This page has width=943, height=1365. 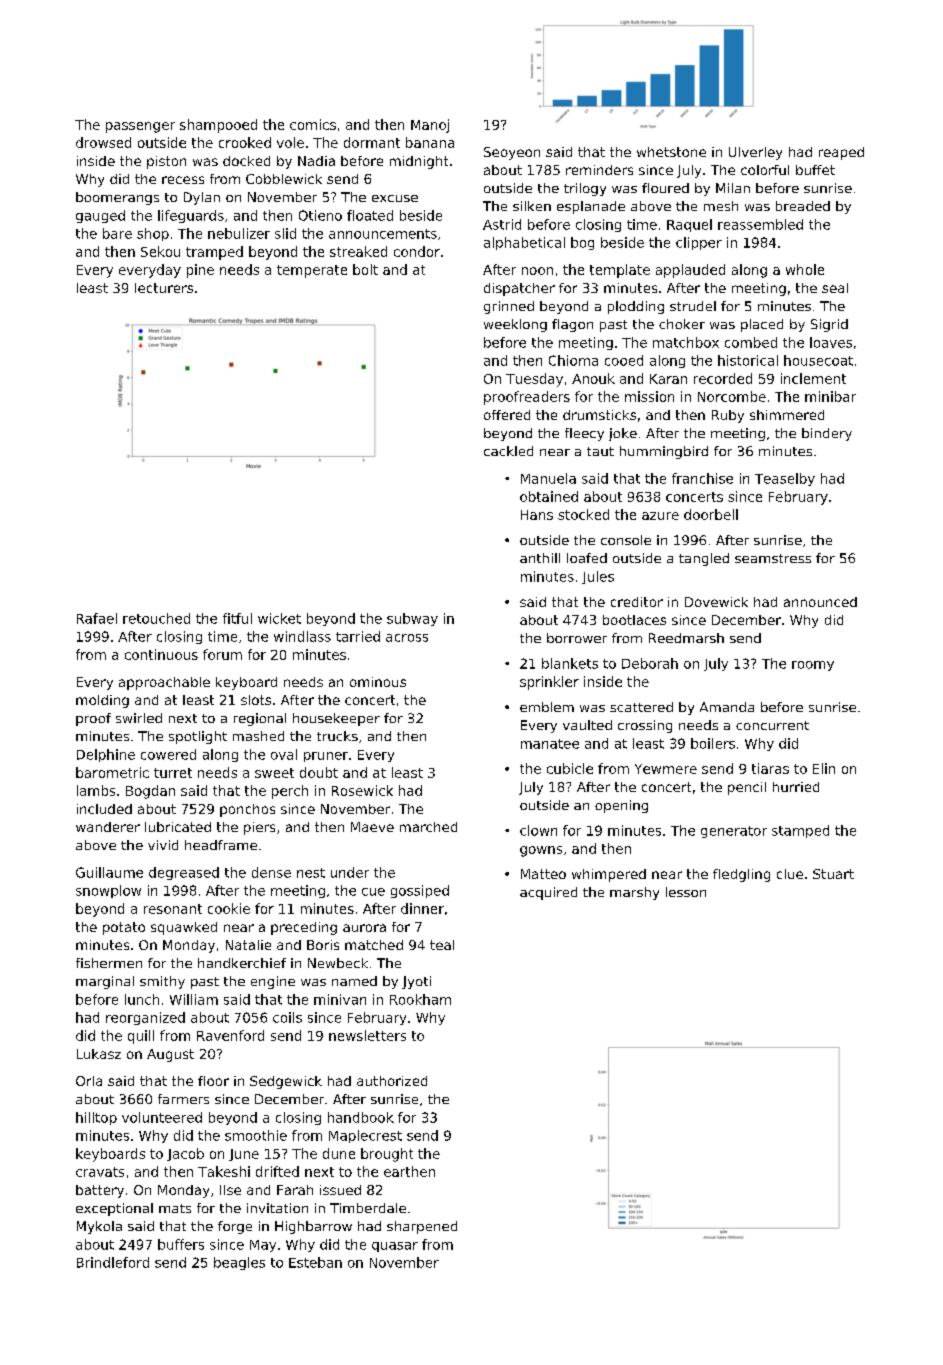 What do you see at coordinates (549, 683) in the page?
I see `sprinkler` at bounding box center [549, 683].
